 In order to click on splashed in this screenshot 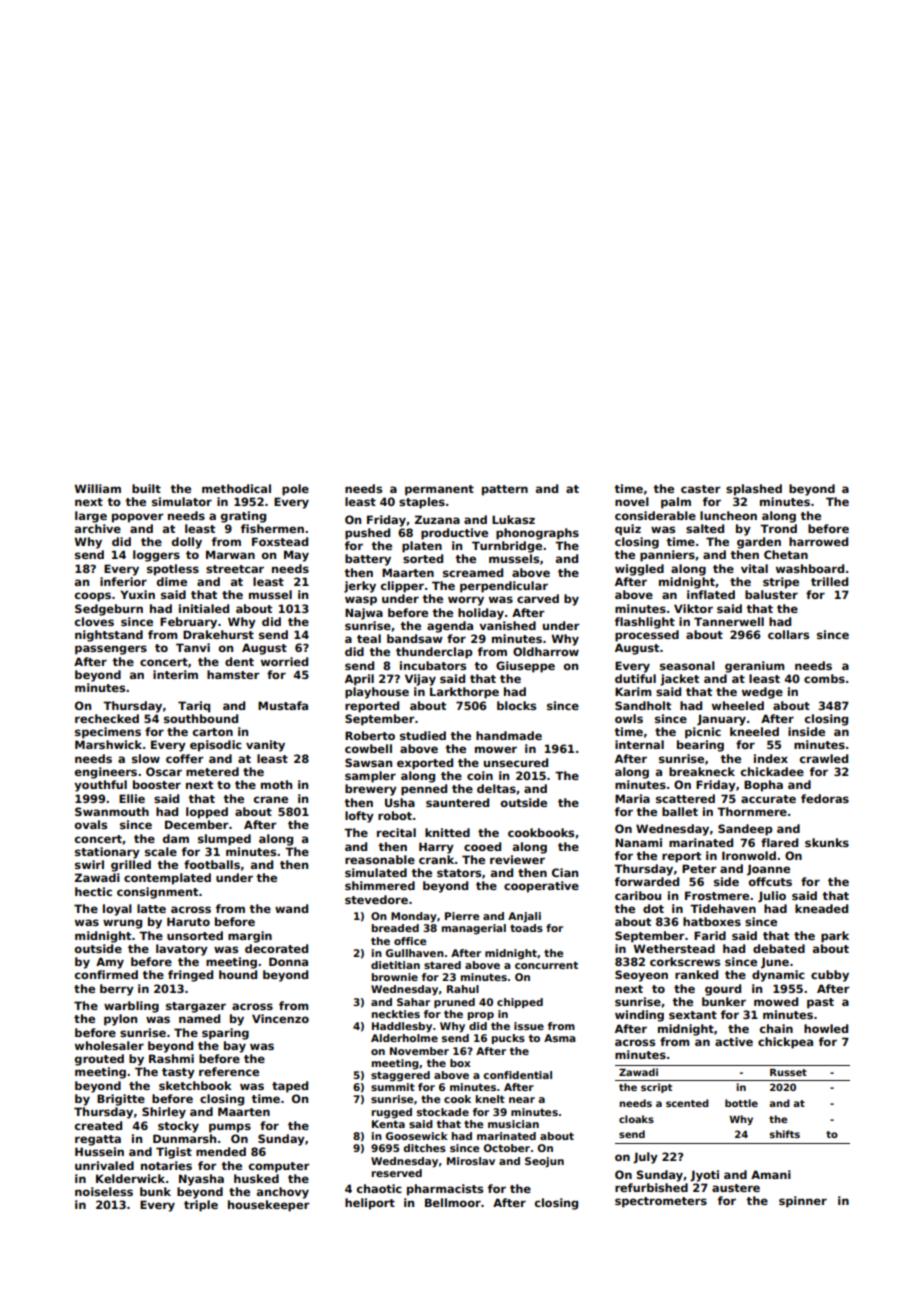, I will do `click(754, 490)`.
